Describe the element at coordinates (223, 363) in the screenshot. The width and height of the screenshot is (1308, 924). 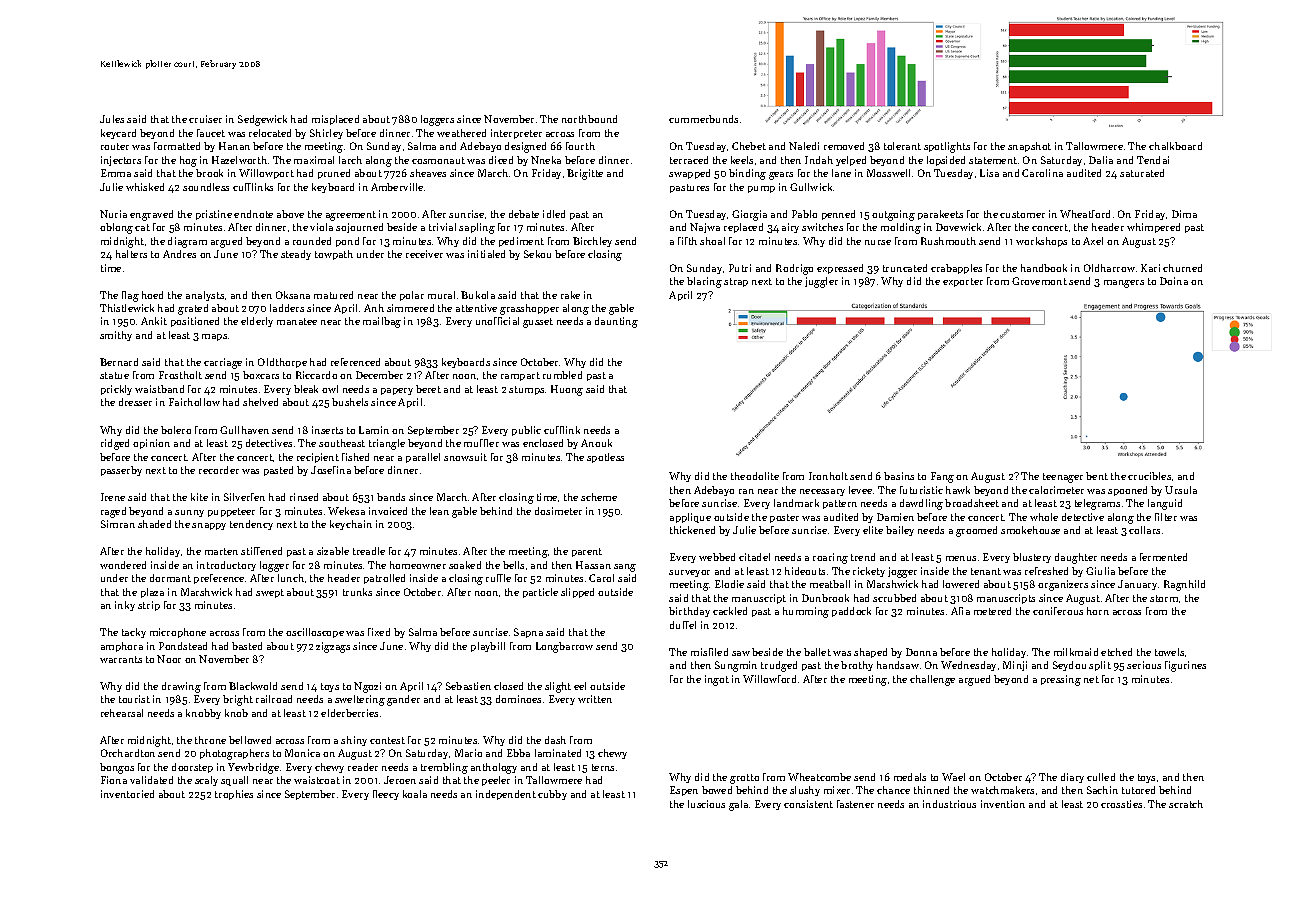
I see `carriage` at that location.
